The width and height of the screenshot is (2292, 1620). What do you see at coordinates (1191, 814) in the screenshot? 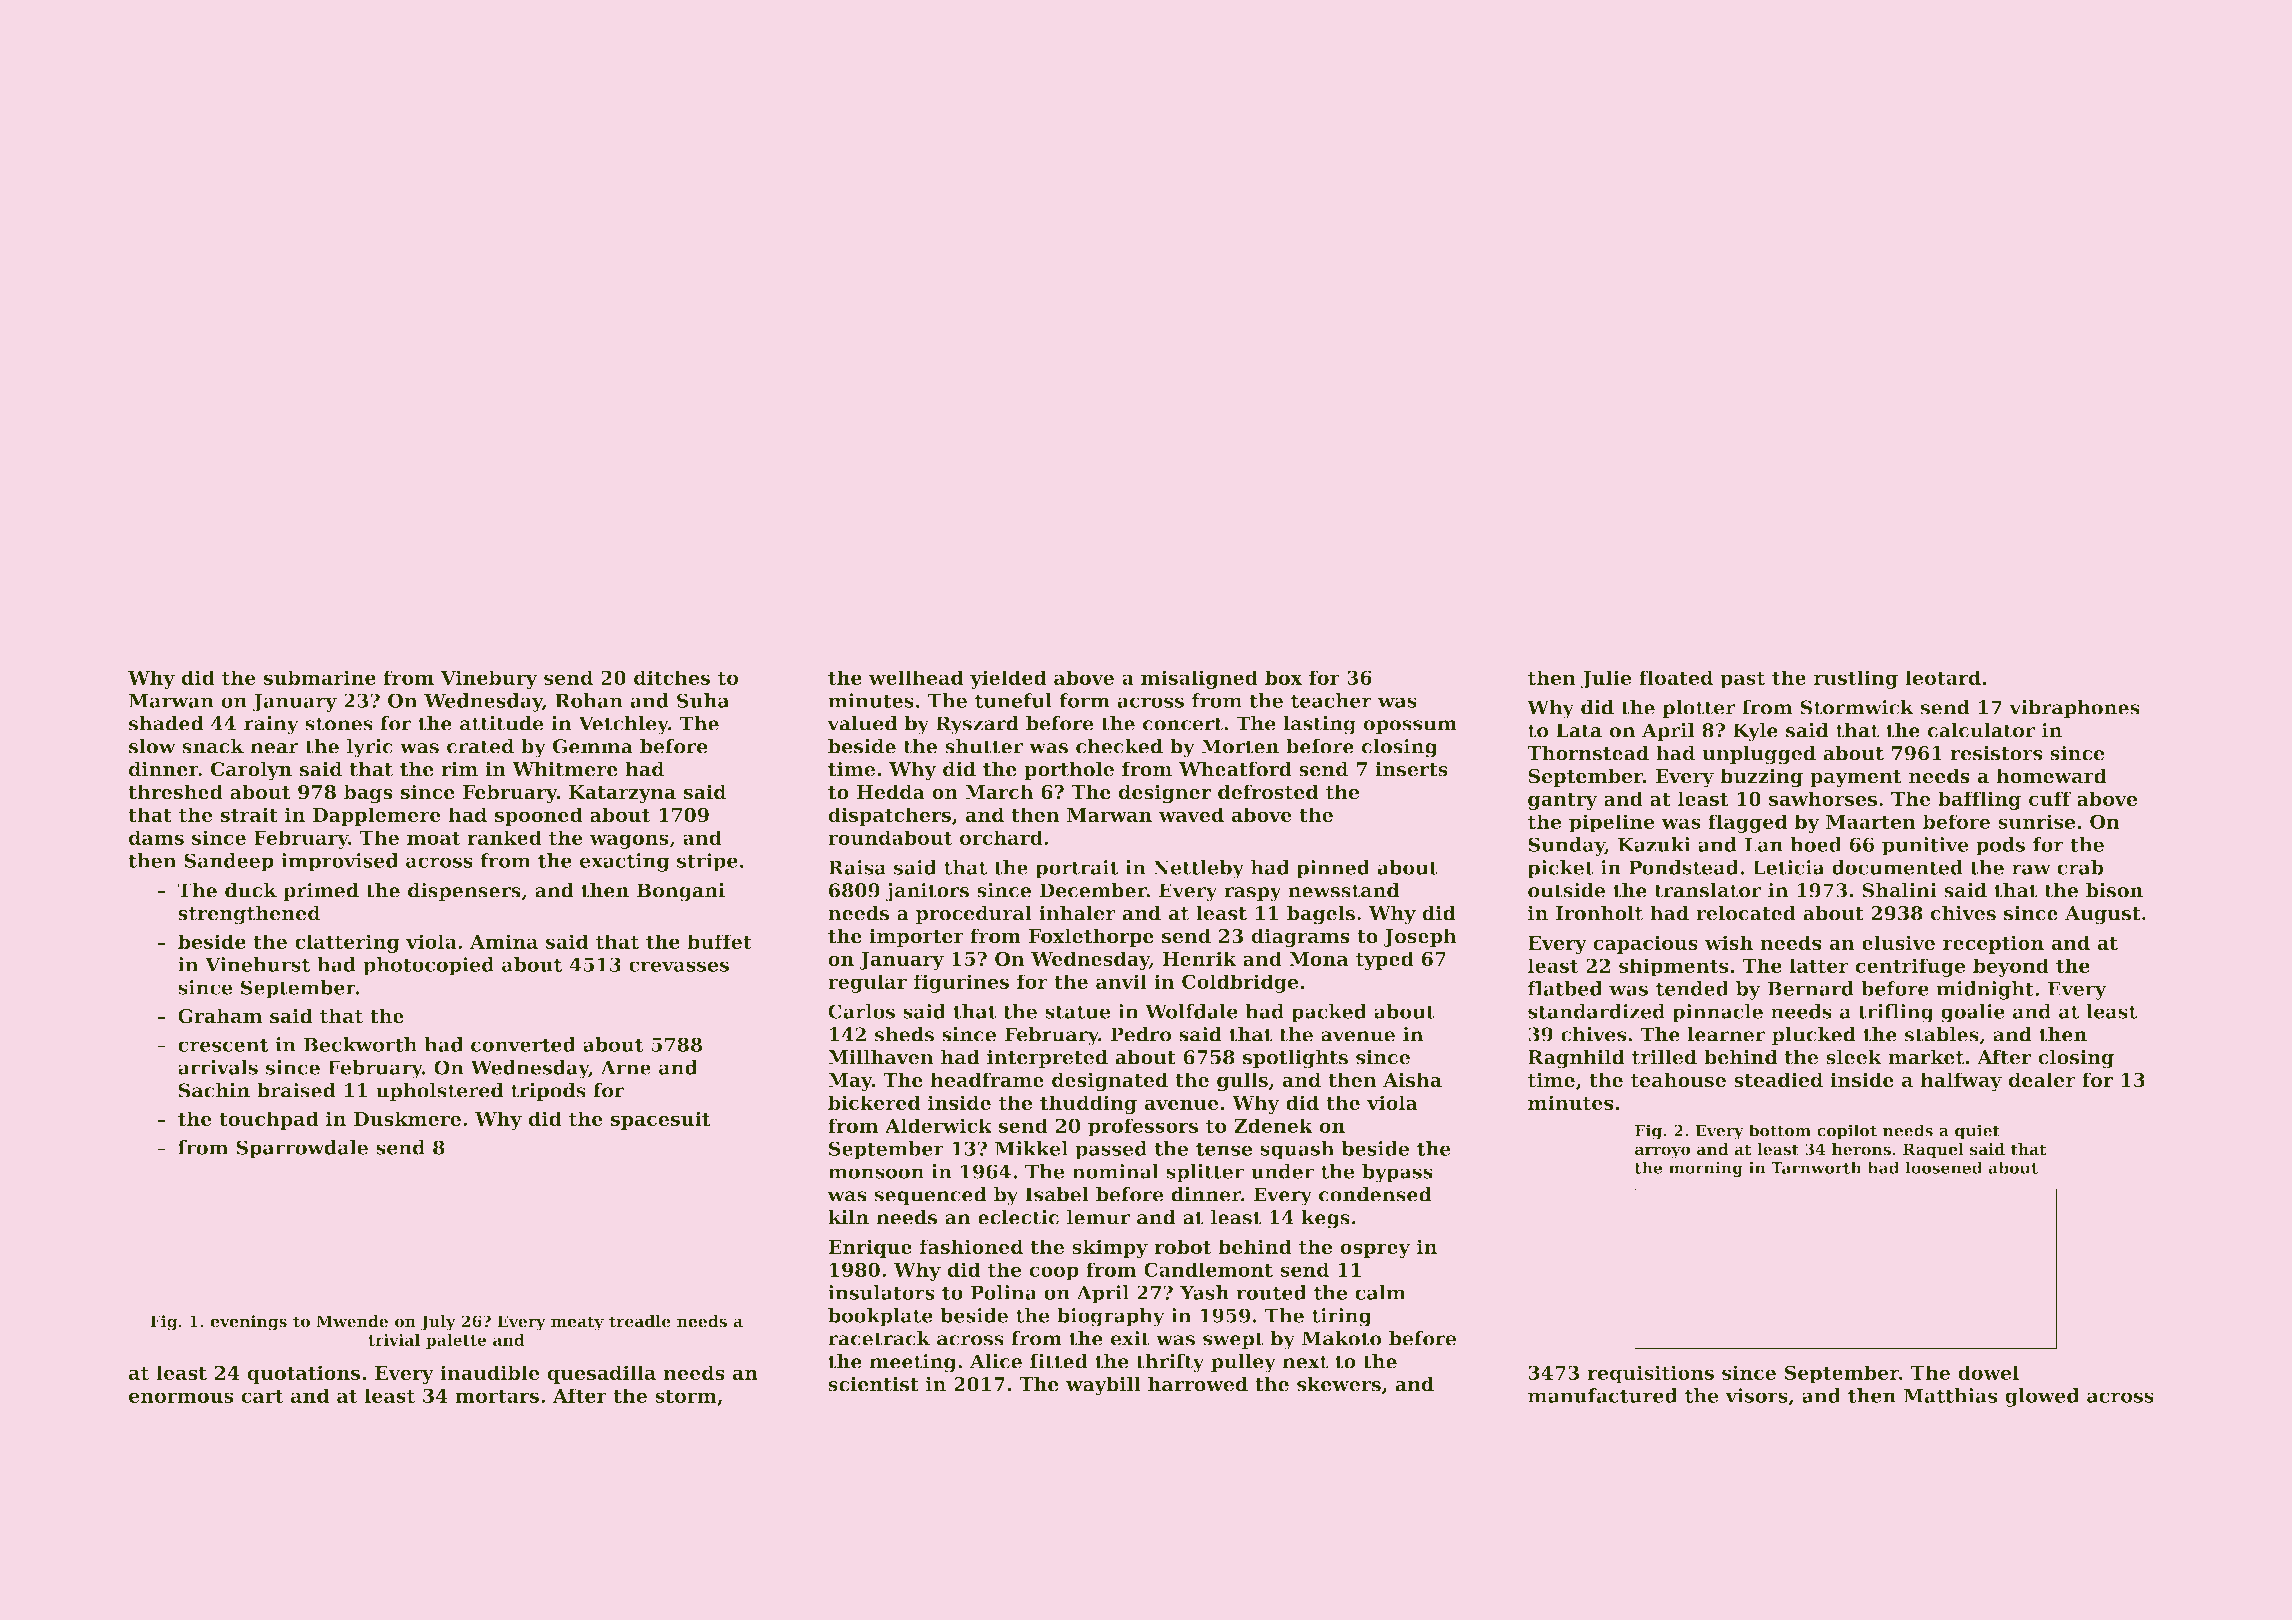
I see `waved` at bounding box center [1191, 814].
